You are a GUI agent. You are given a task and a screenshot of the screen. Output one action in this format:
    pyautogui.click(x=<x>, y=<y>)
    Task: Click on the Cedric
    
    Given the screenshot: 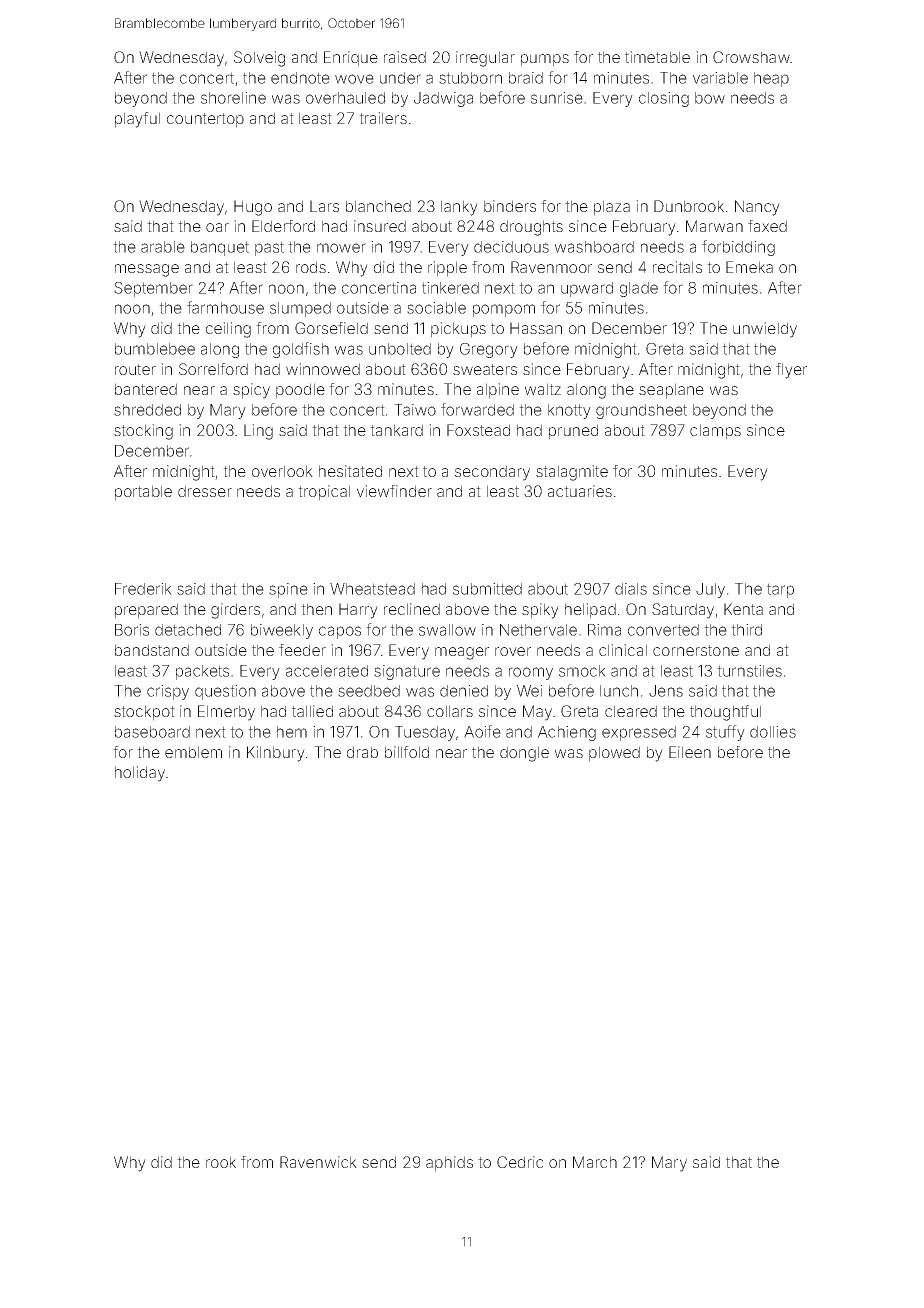 What is the action you would take?
    pyautogui.click(x=520, y=1162)
